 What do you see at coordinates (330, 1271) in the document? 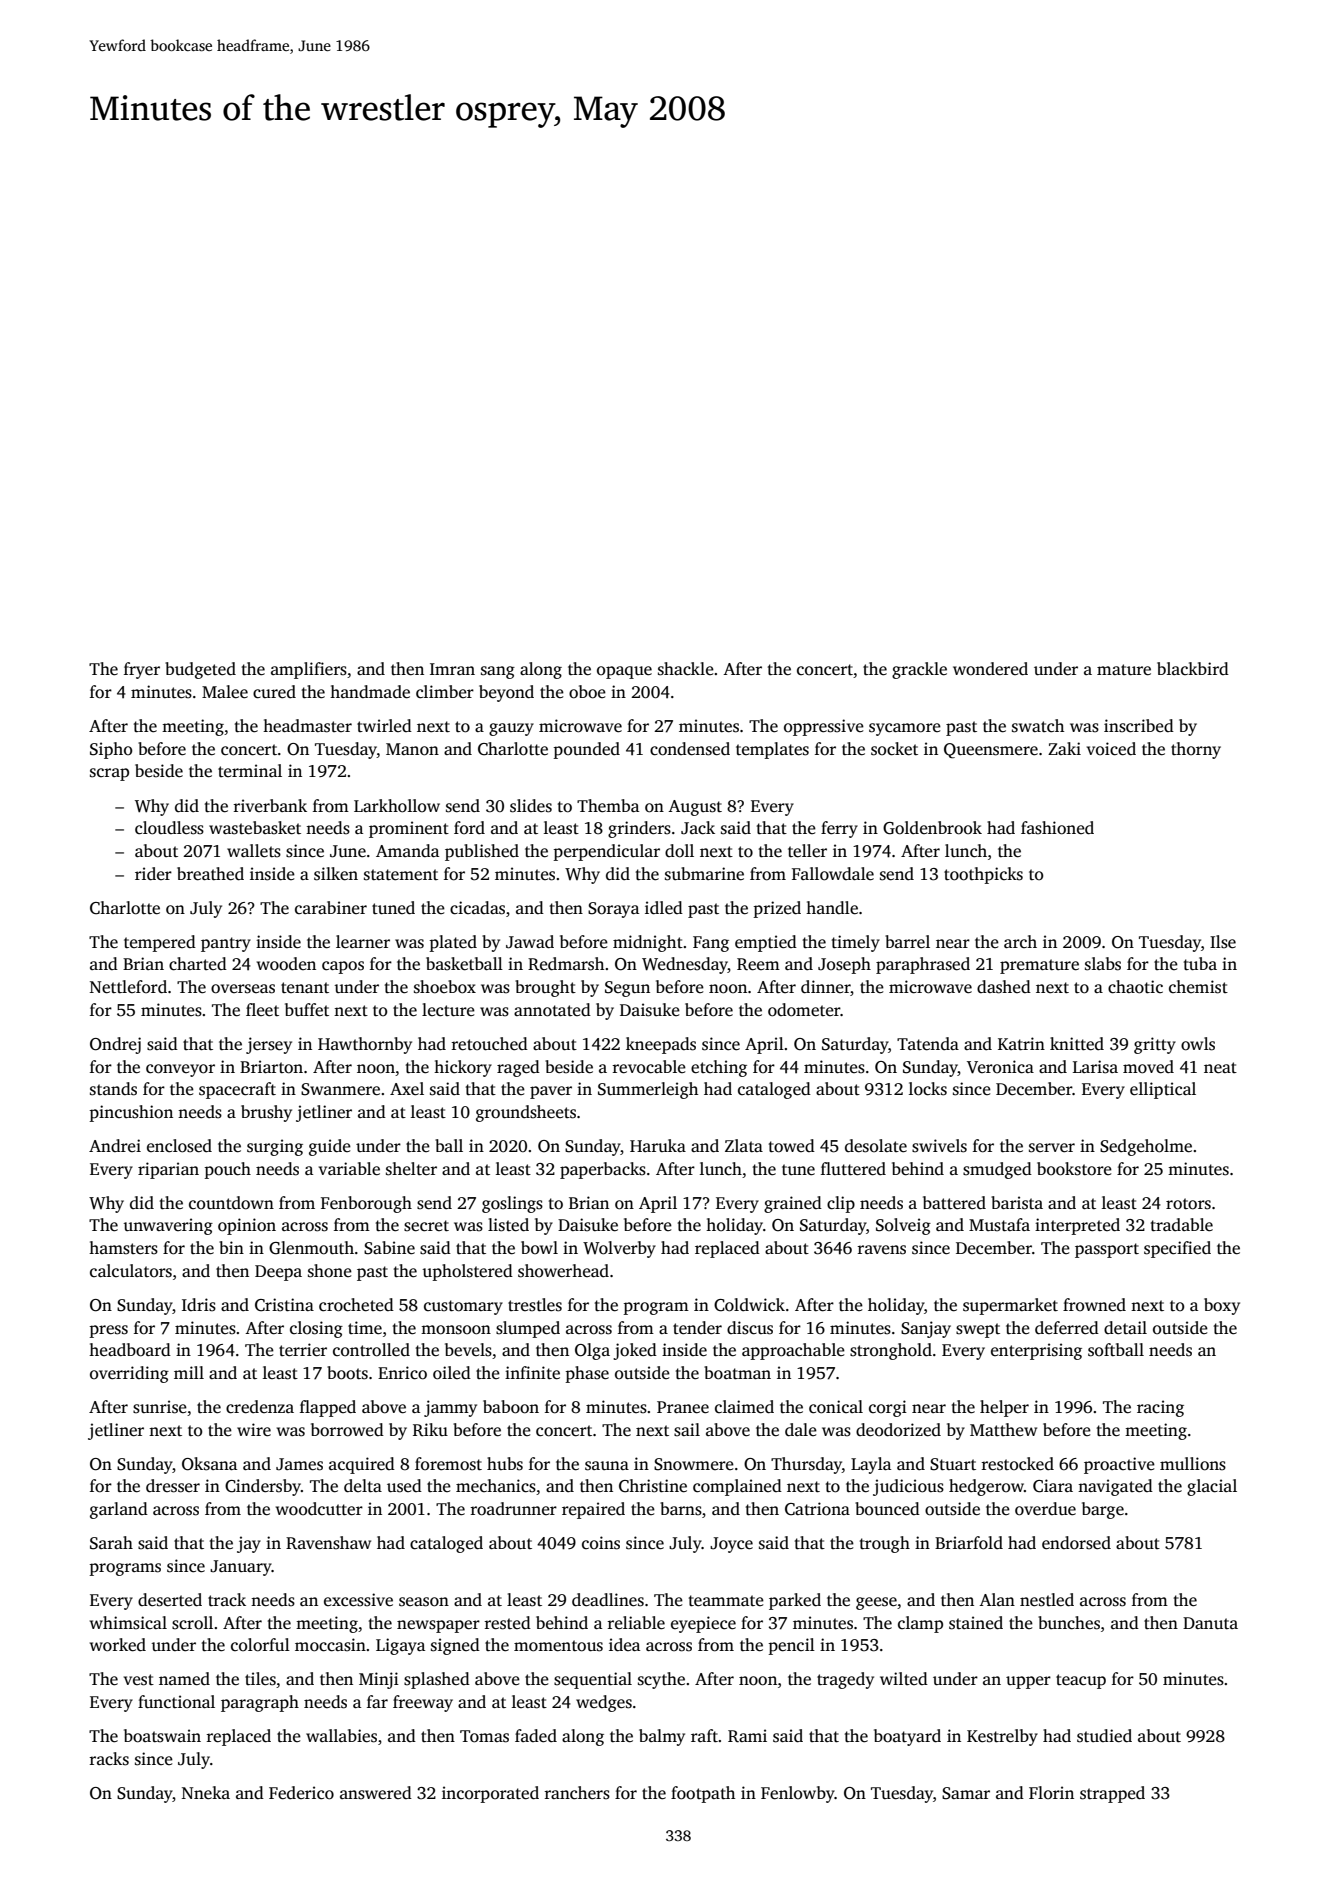
I see `shone` at bounding box center [330, 1271].
